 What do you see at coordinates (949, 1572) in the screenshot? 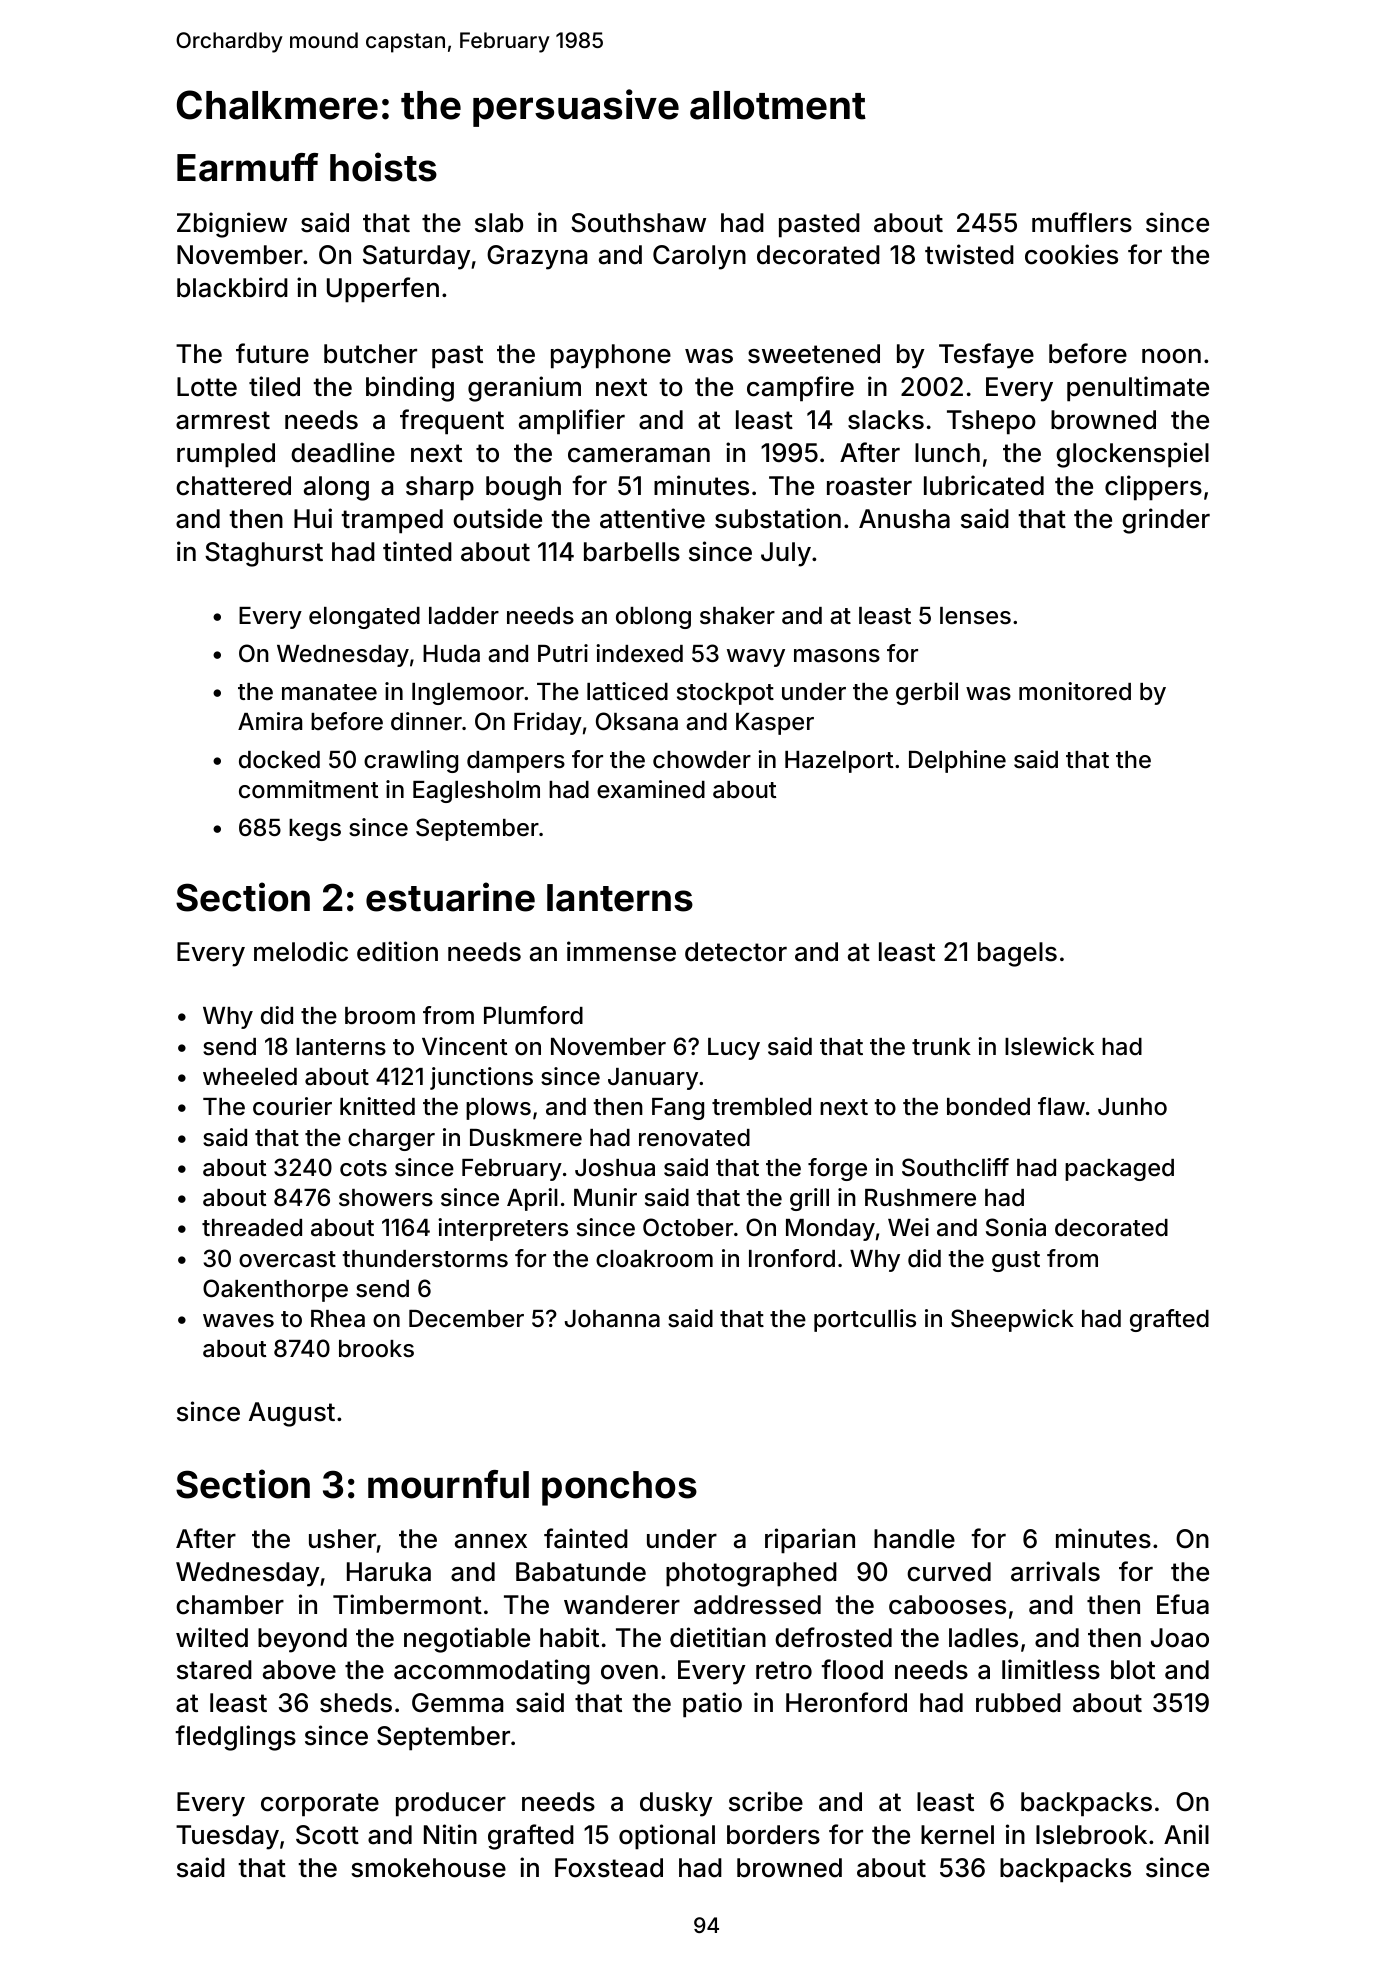
I see `curved` at bounding box center [949, 1572].
